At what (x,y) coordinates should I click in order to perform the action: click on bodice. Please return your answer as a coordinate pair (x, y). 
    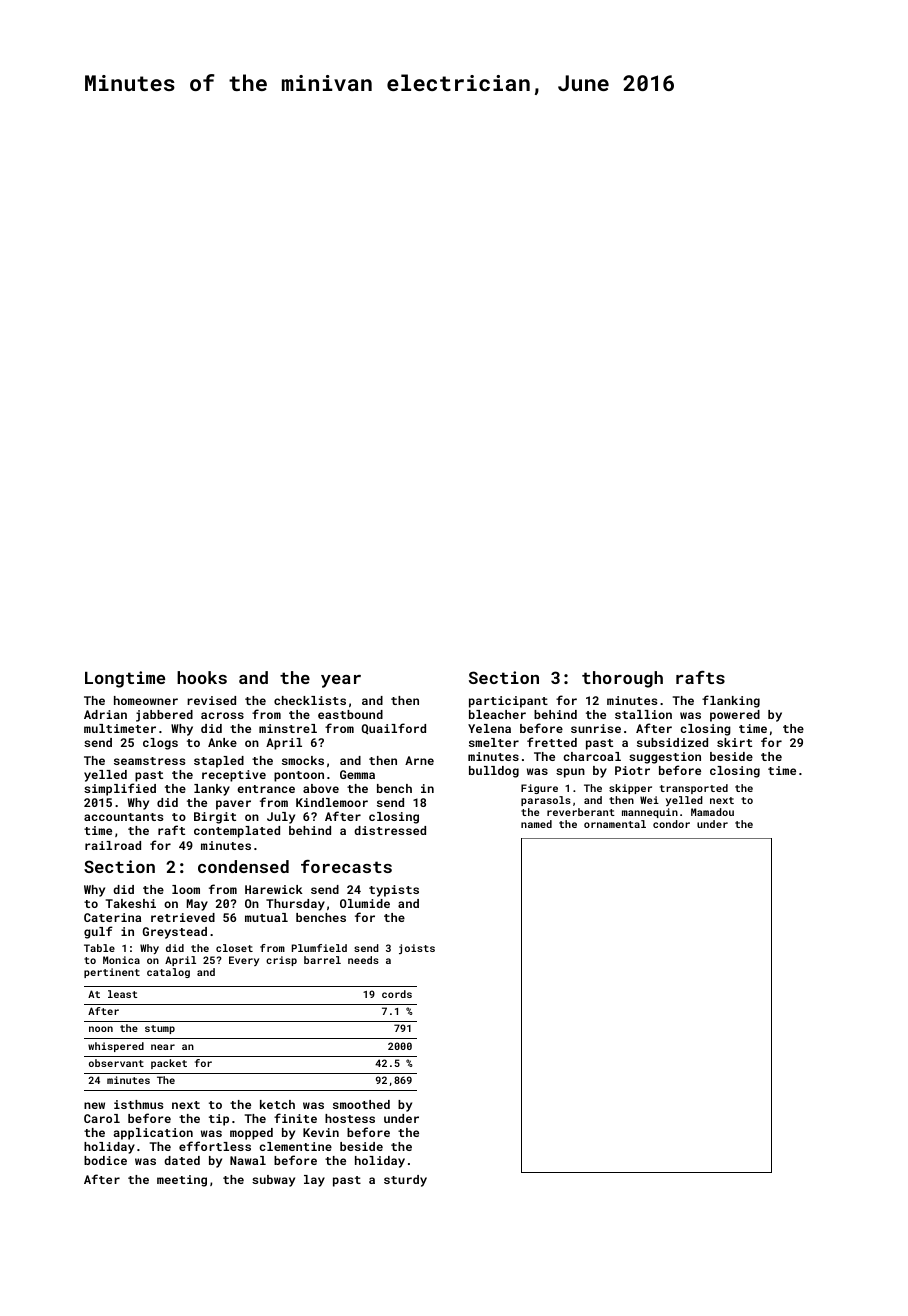
    Looking at the image, I should click on (105, 1160).
